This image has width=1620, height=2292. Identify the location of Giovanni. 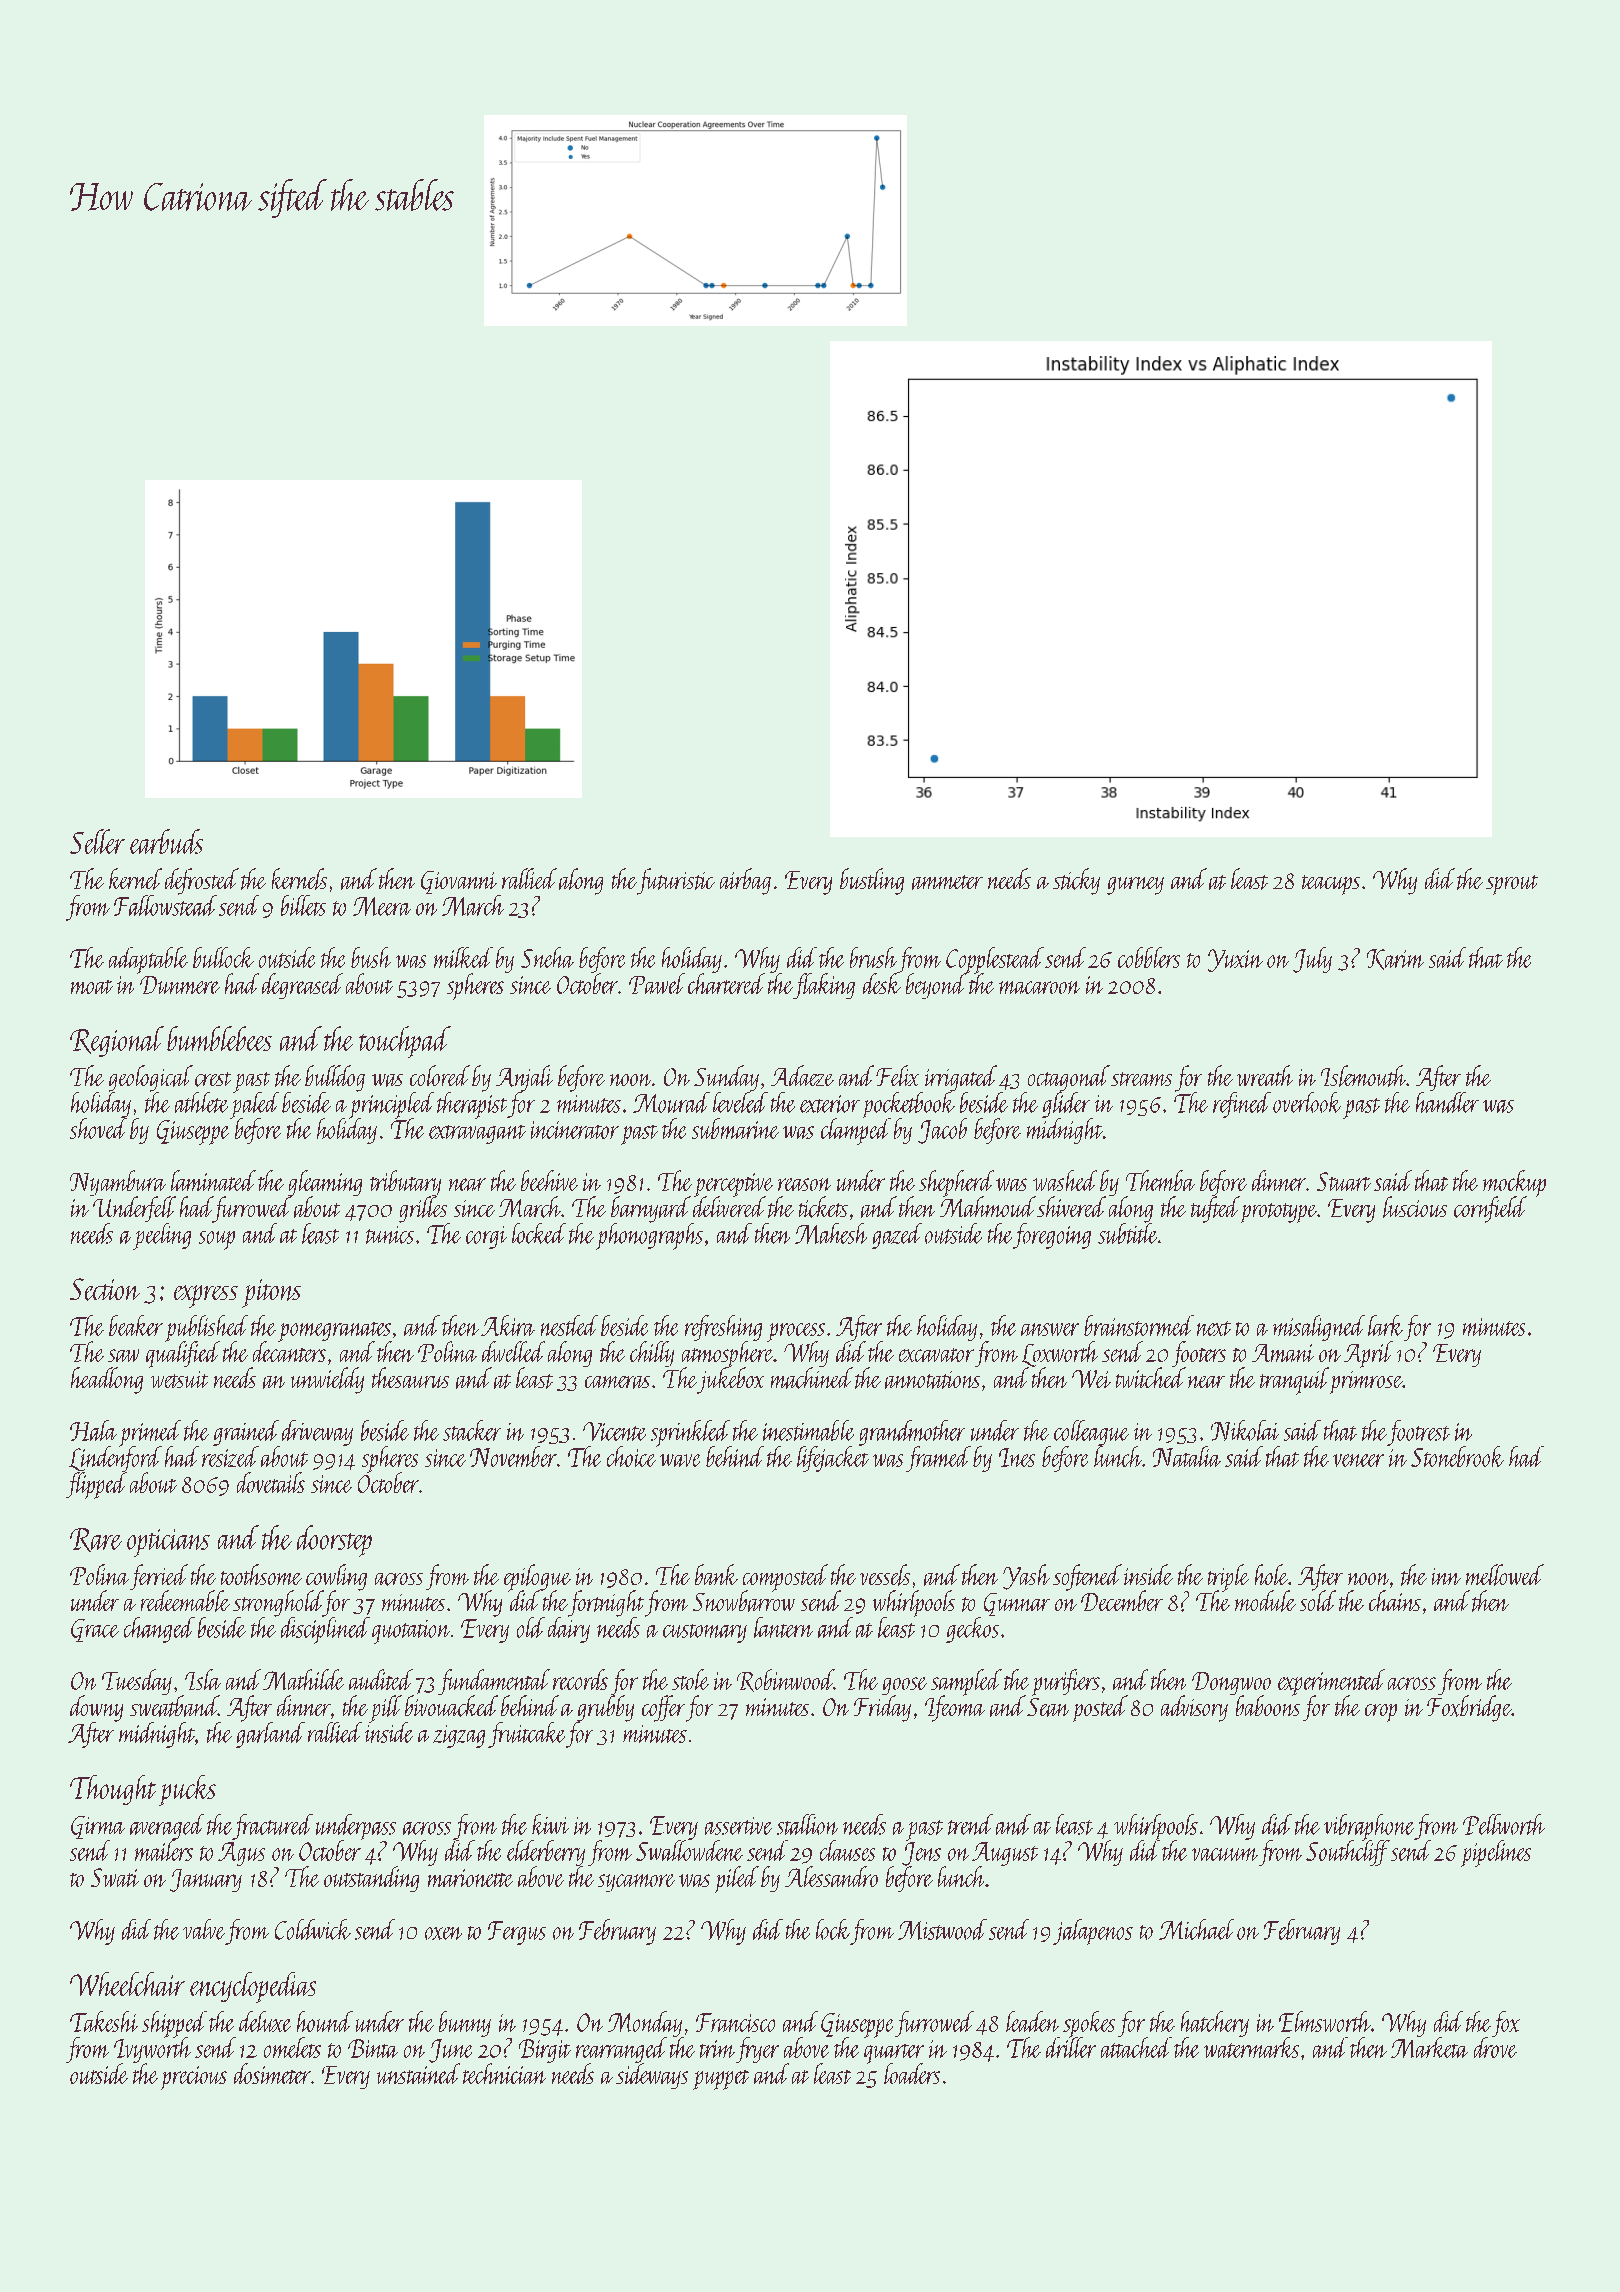
(459, 882).
